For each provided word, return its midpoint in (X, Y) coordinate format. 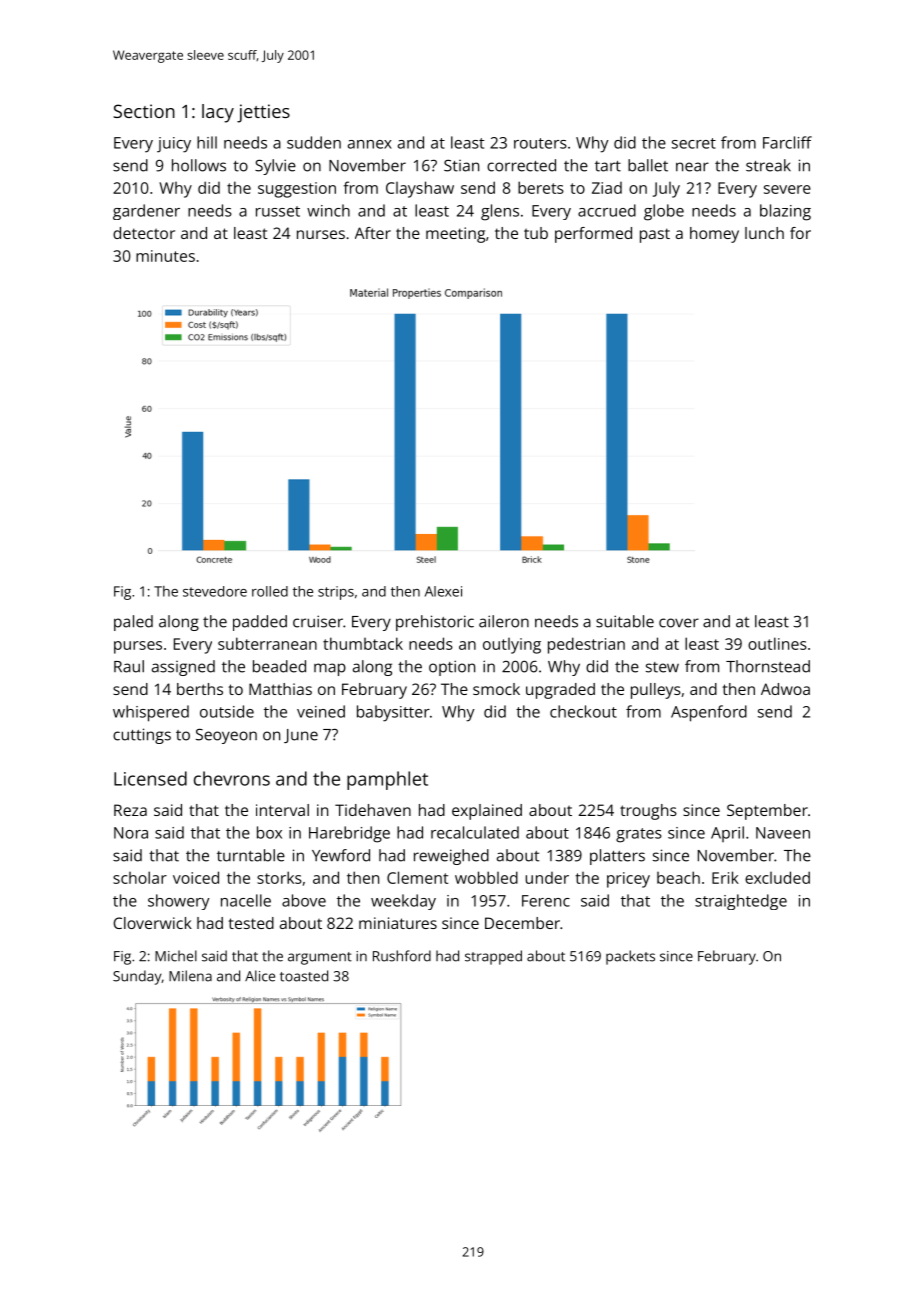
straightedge (741, 902)
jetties (263, 113)
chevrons (232, 778)
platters (617, 857)
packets (630, 957)
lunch (764, 233)
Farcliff (787, 142)
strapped (493, 957)
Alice (260, 976)
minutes (165, 256)
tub (536, 233)
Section (144, 111)
